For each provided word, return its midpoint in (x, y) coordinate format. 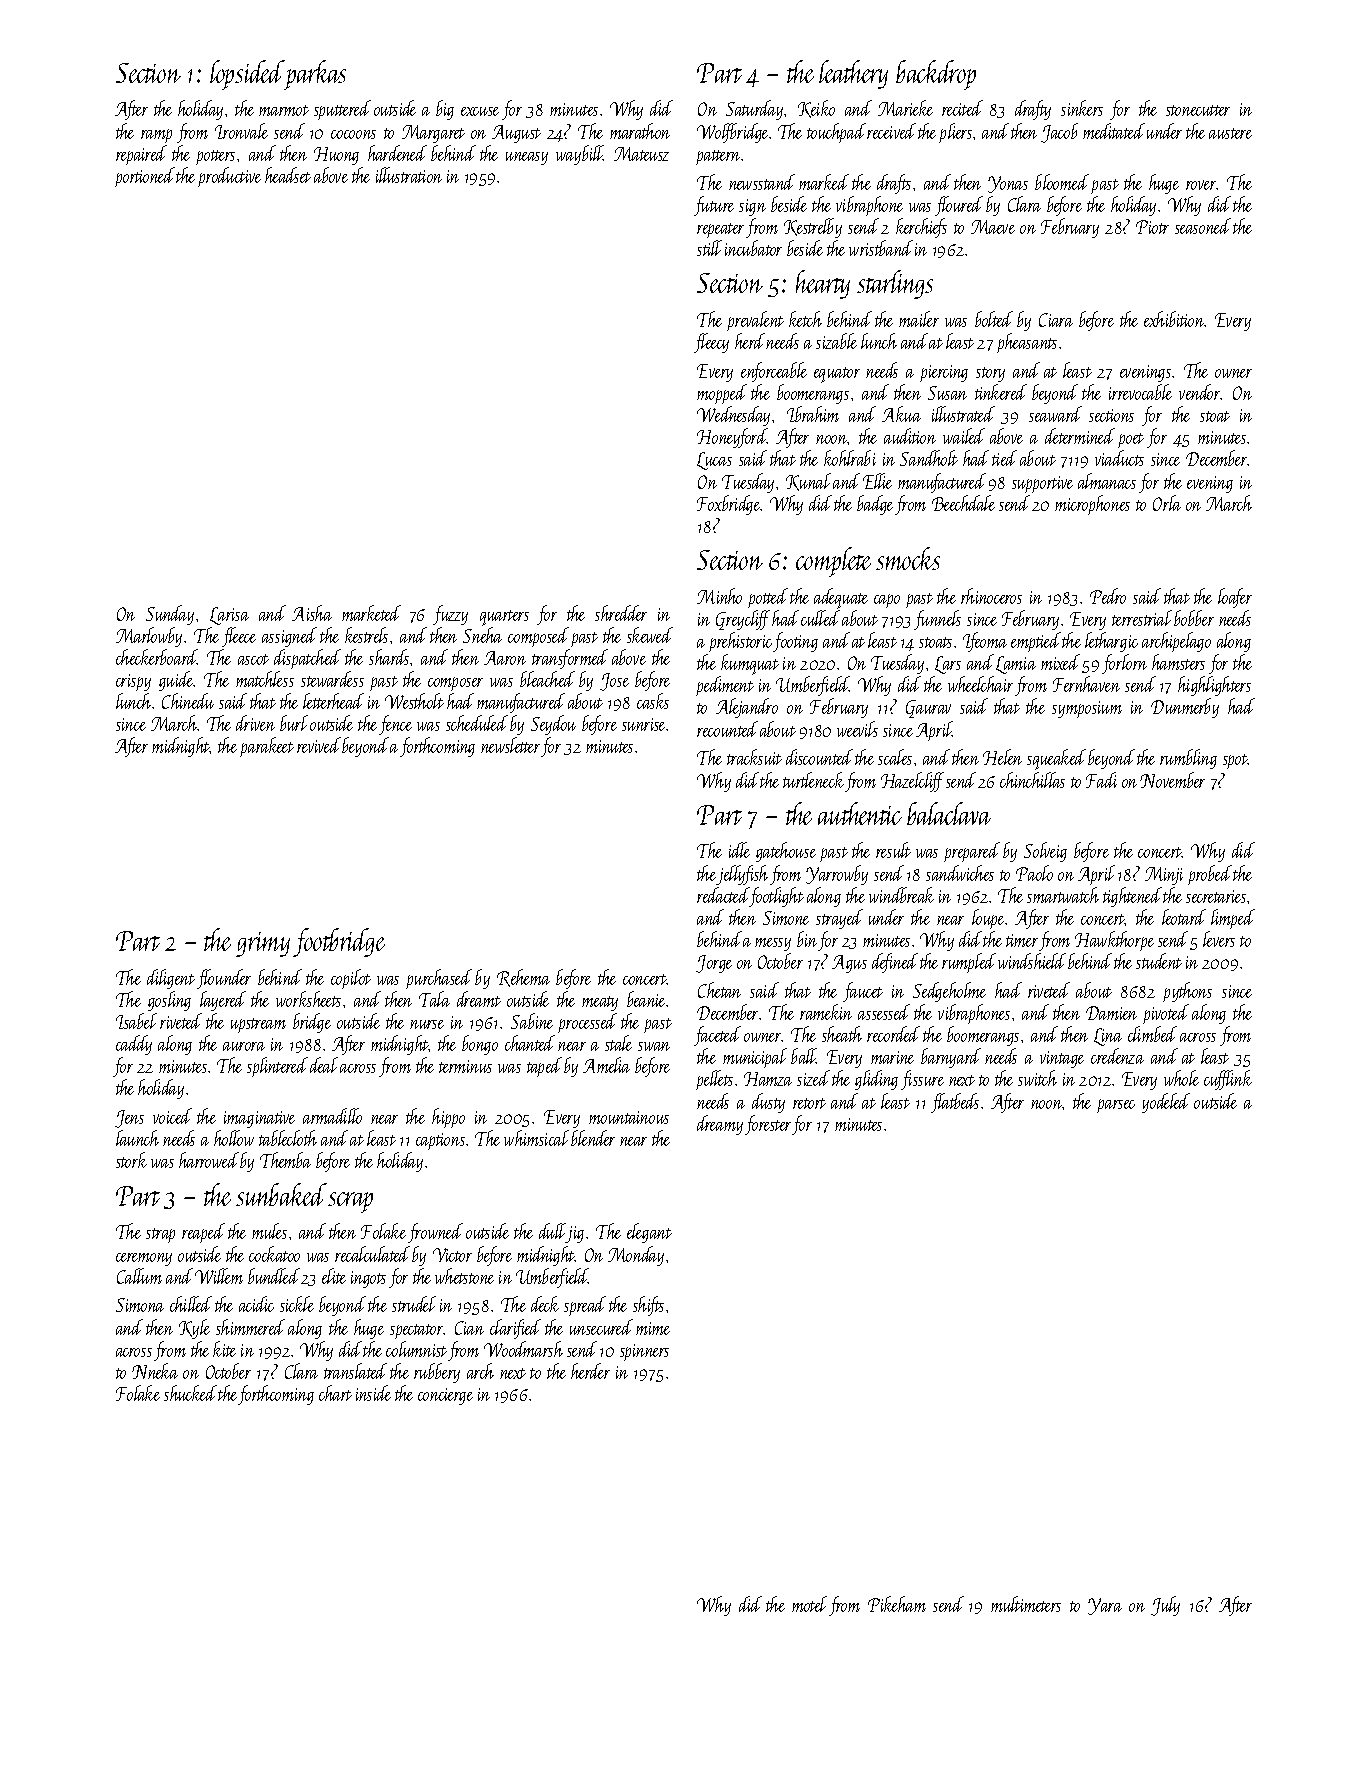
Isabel (136, 1021)
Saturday (754, 110)
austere (1230, 133)
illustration (409, 175)
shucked (190, 1393)
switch (1037, 1078)
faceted (717, 1036)
